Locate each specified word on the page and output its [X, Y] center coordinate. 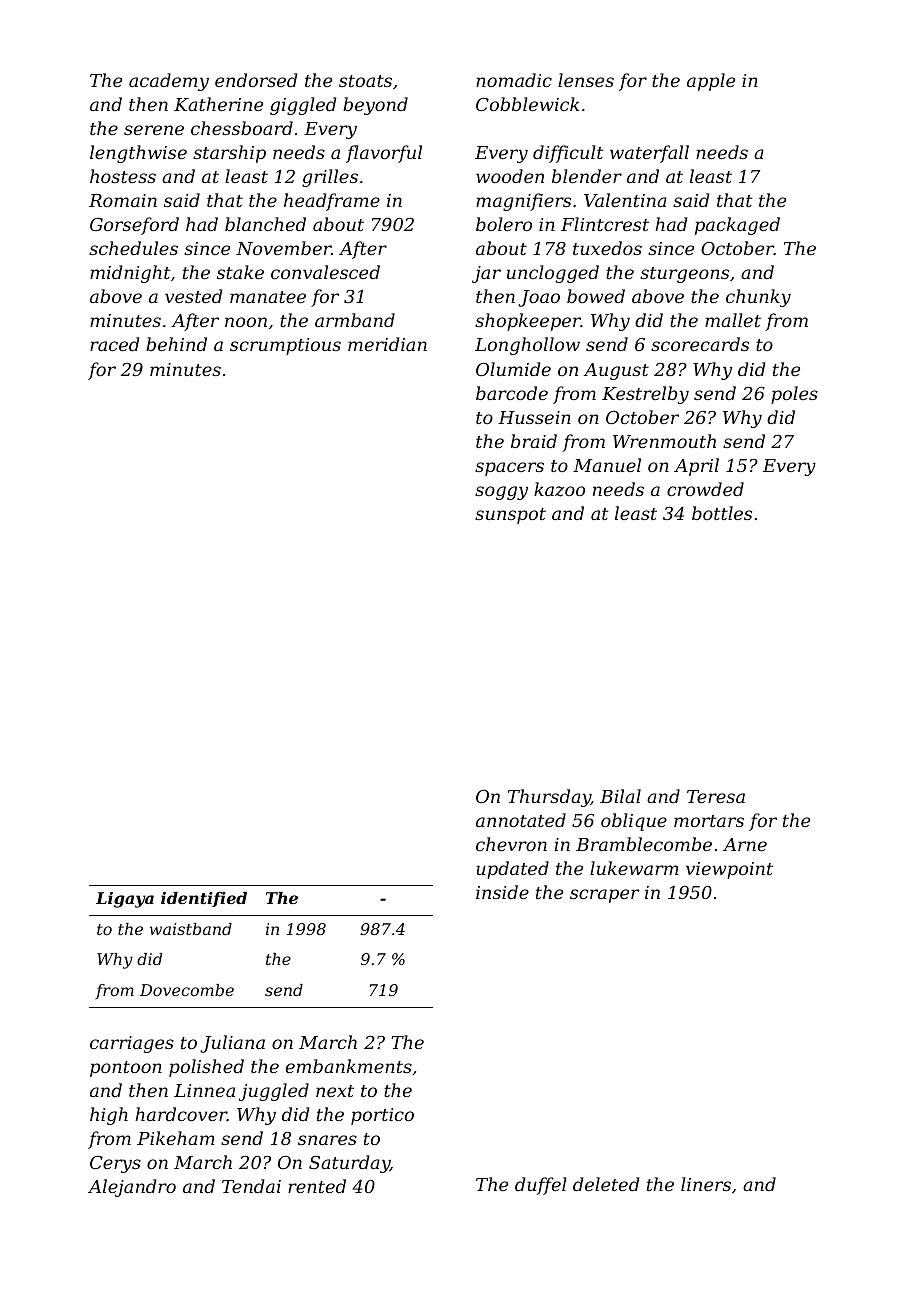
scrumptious [285, 346]
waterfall [649, 154]
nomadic [514, 80]
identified [204, 899]
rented [317, 1186]
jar [486, 274]
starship [229, 154]
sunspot [510, 516]
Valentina [625, 200]
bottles [722, 513]
